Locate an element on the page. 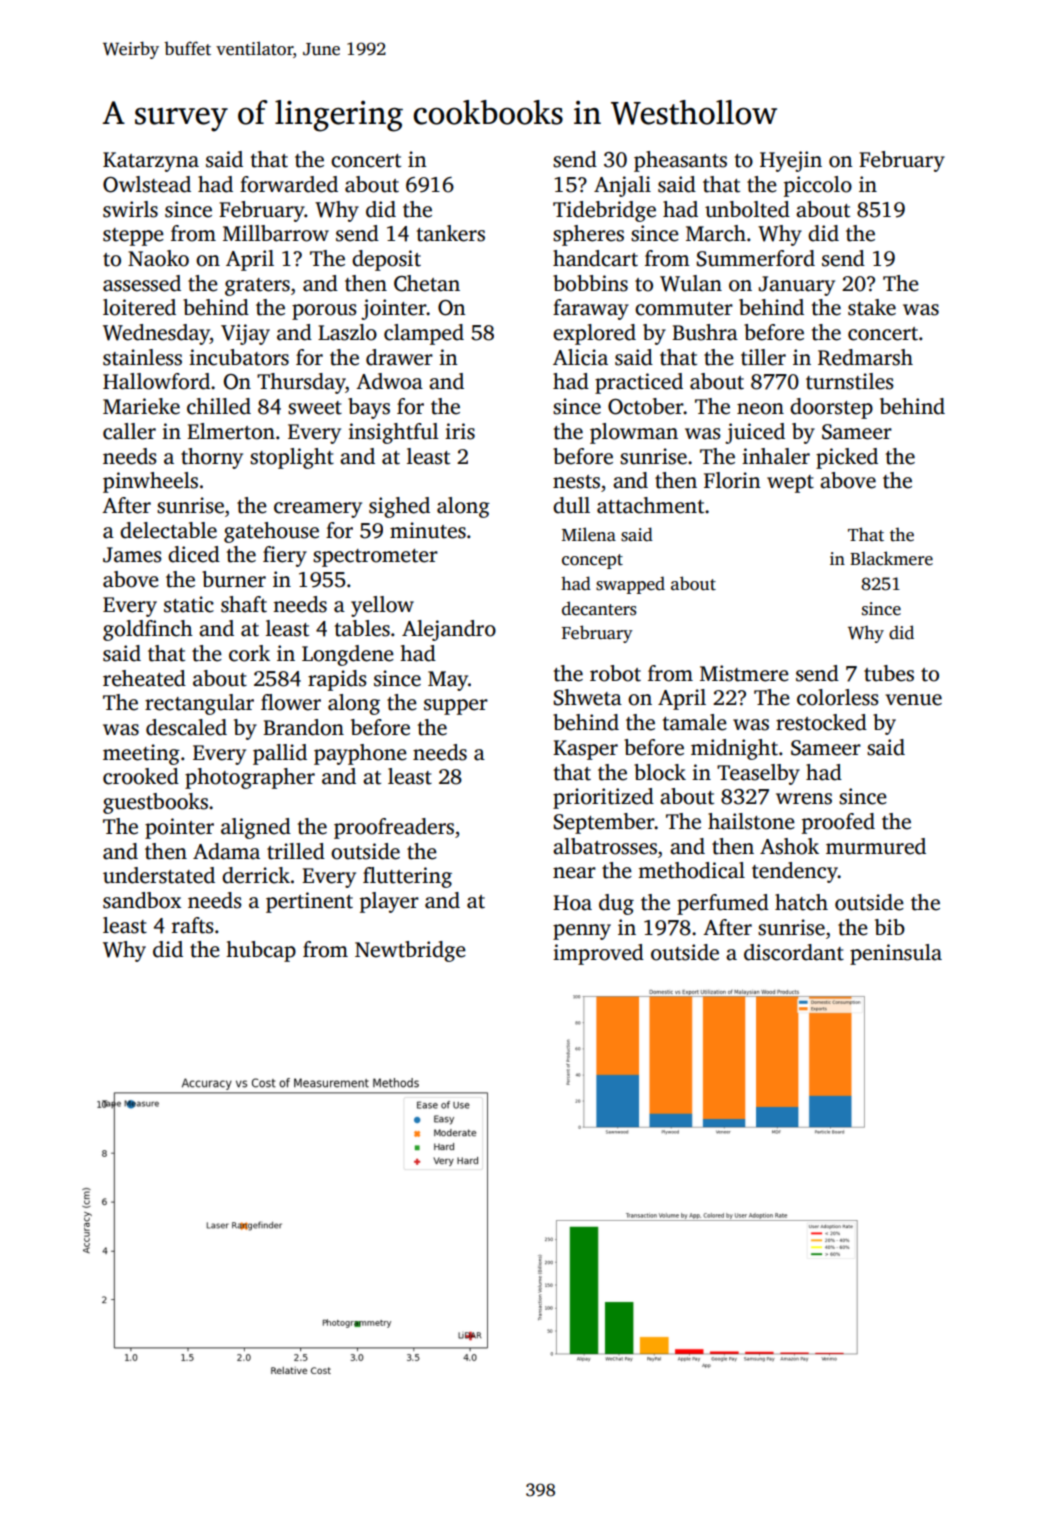 This document has width=1051, height=1523. Chetan is located at coordinates (427, 283).
